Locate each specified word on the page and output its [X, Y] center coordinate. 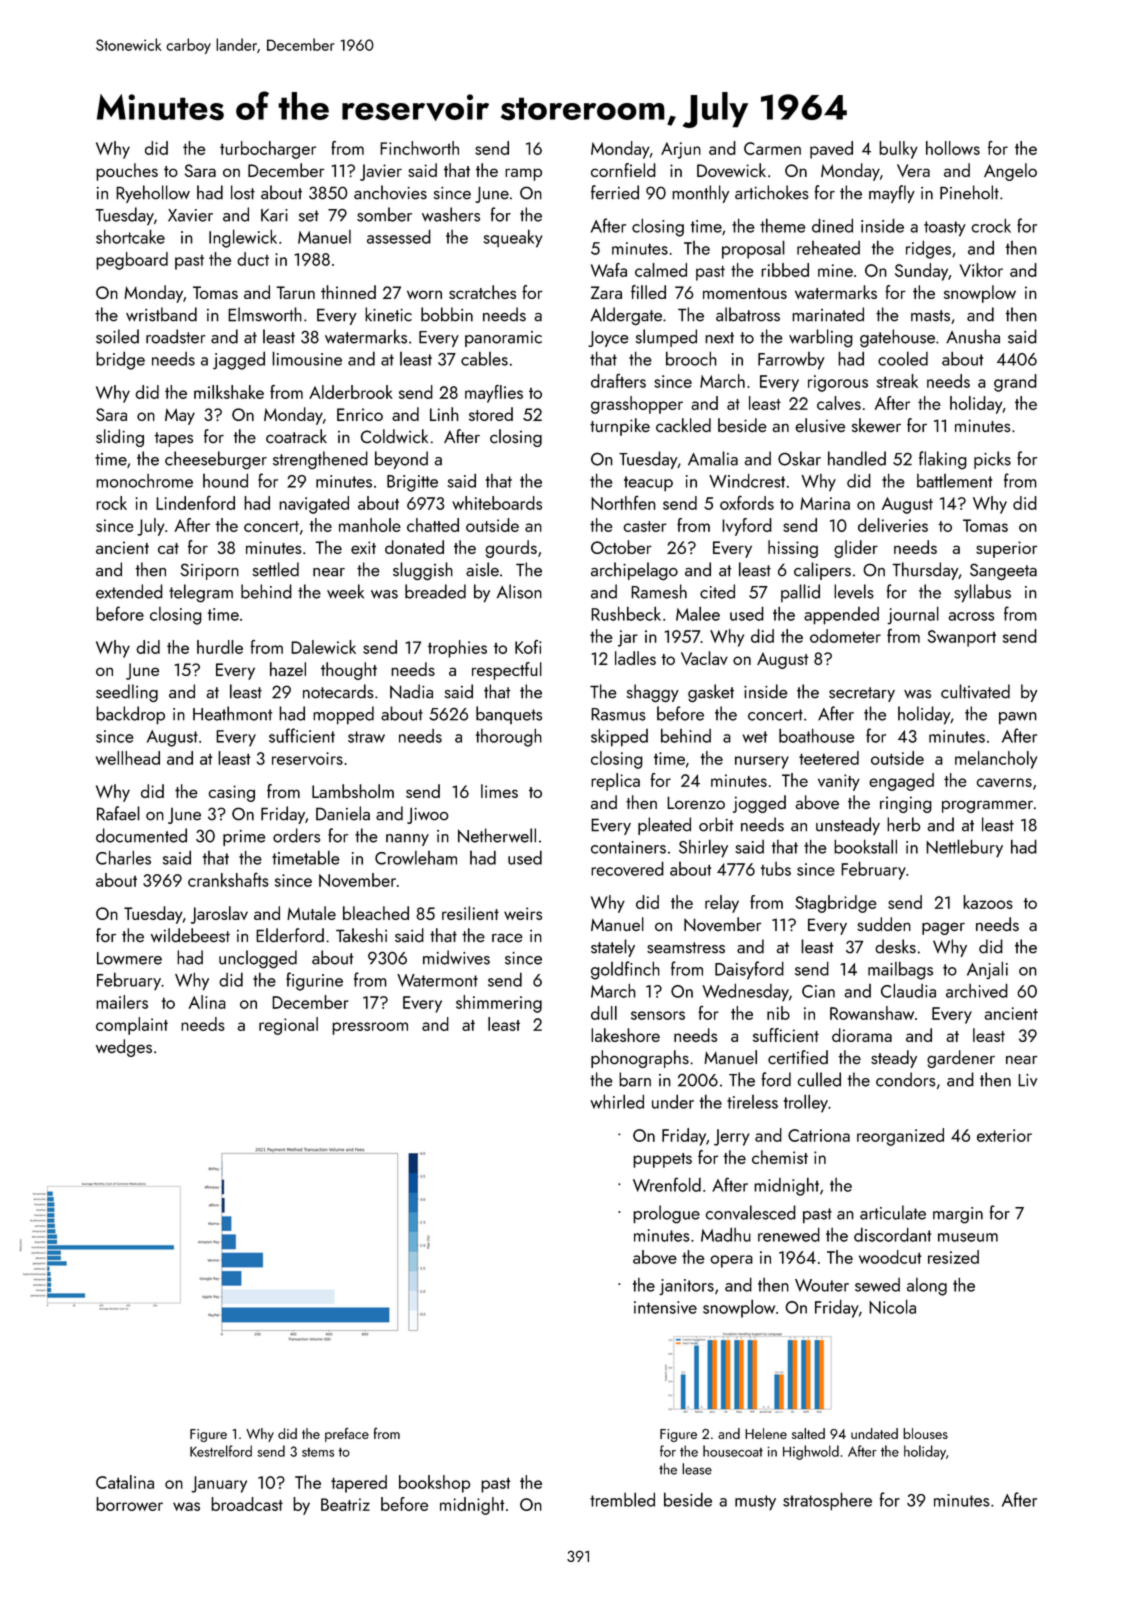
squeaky [513, 238]
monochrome [144, 481]
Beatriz [345, 1504]
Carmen [772, 148]
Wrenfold [667, 1184]
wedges [124, 1048]
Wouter [822, 1285]
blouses [925, 1433]
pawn [1018, 718]
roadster [176, 336]
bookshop [434, 1484]
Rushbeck [626, 613]
